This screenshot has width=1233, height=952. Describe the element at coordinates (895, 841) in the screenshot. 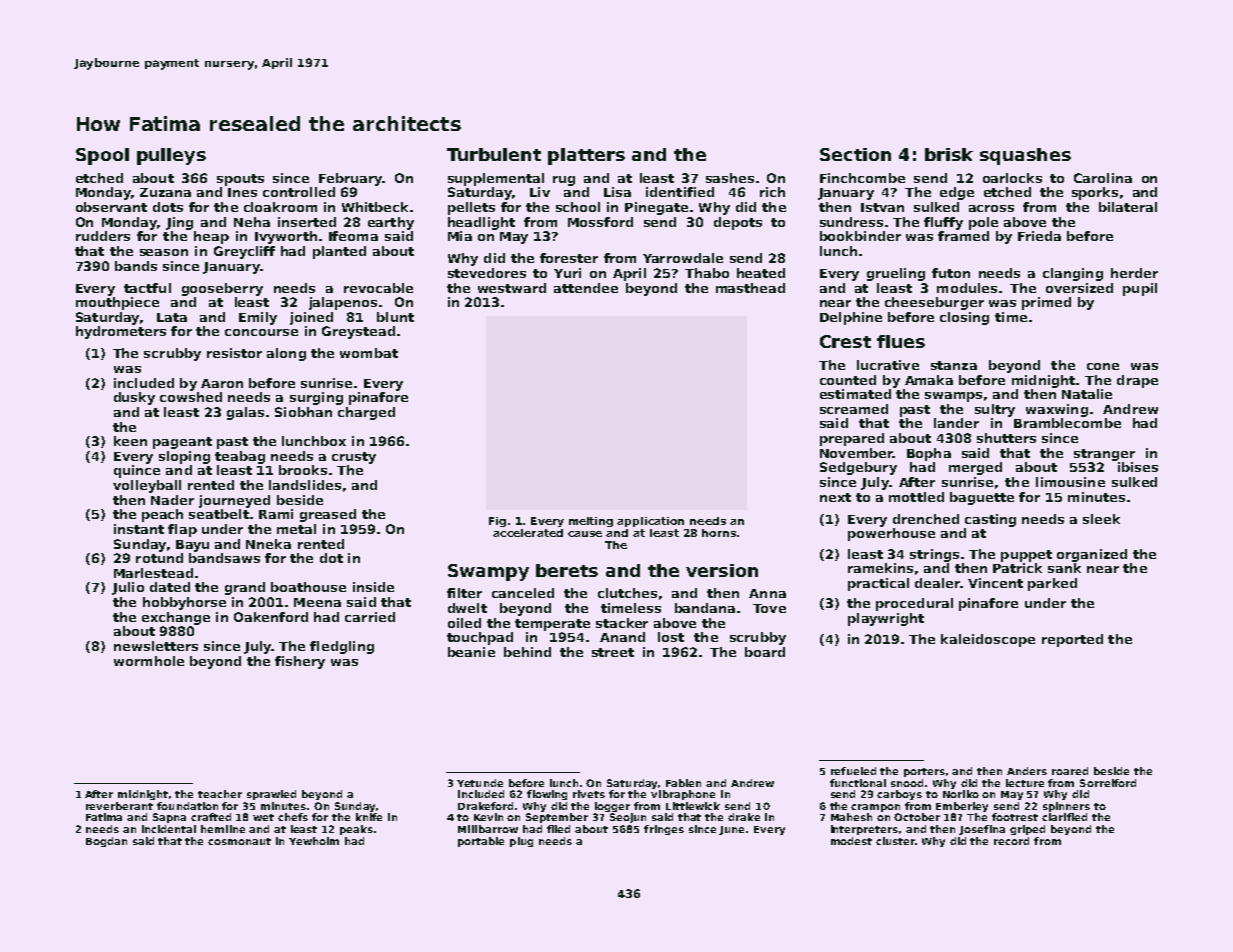

I see `cluster` at that location.
